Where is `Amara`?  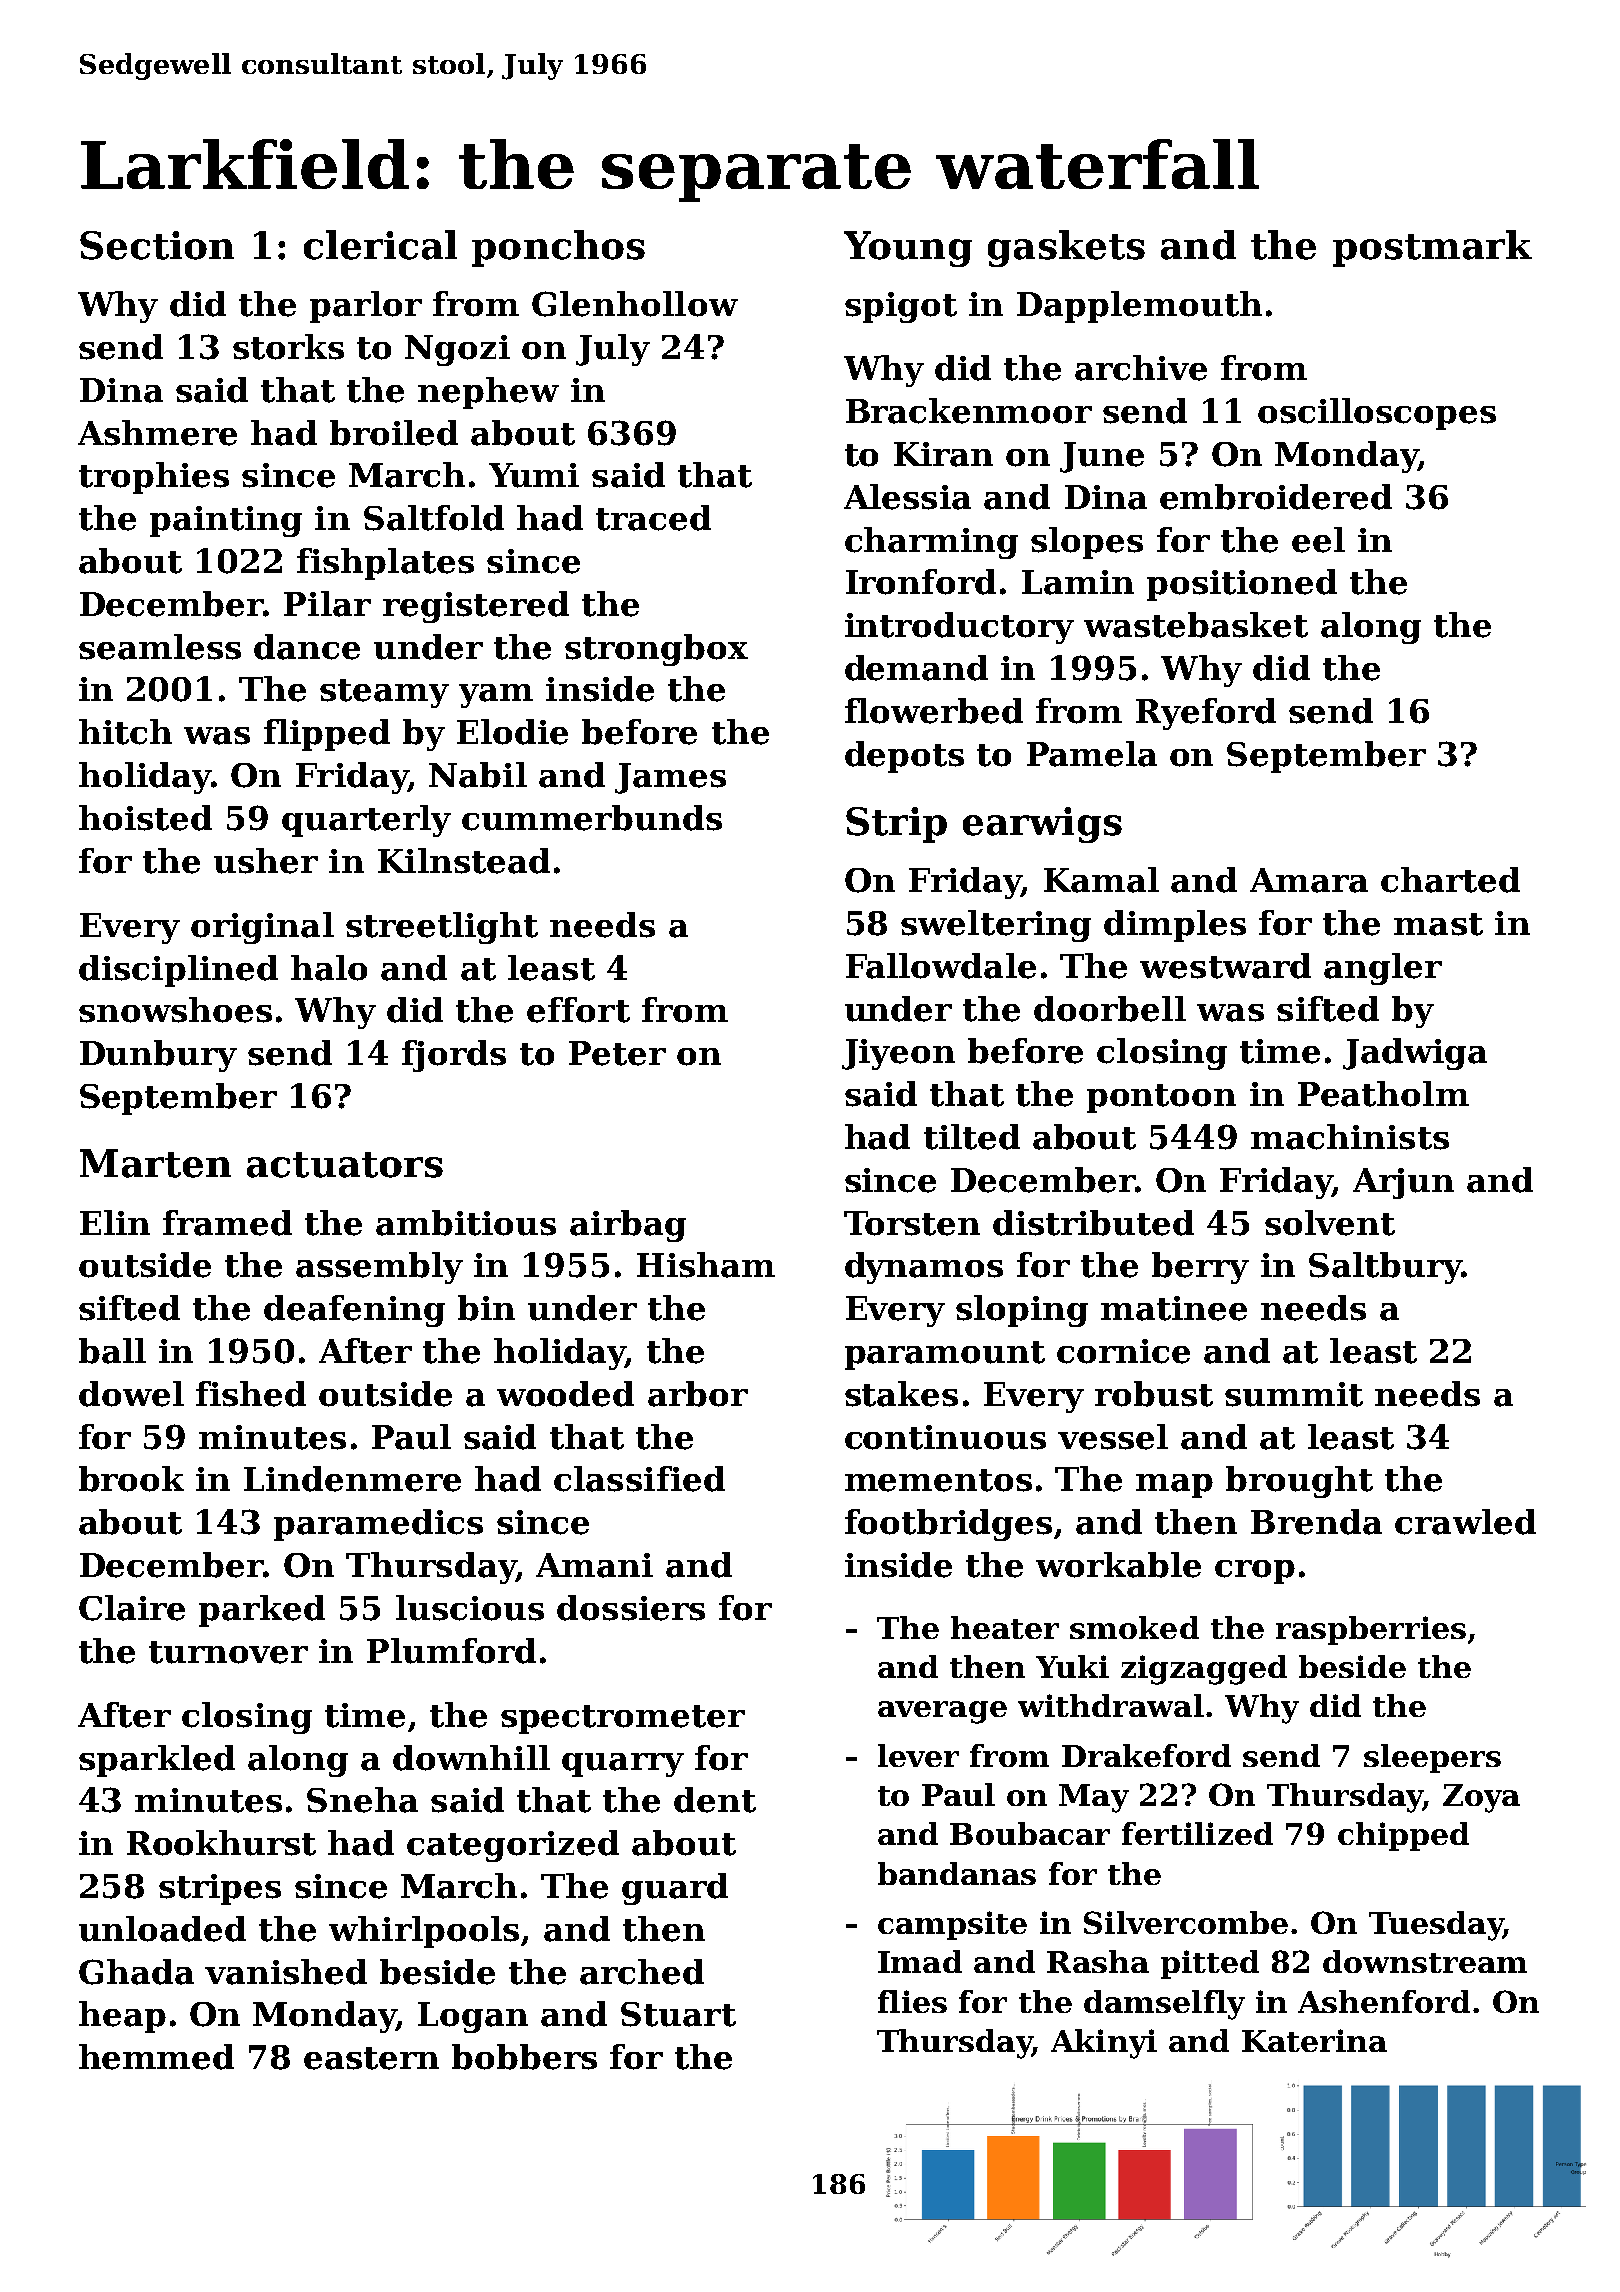 Amara is located at coordinates (1309, 880).
